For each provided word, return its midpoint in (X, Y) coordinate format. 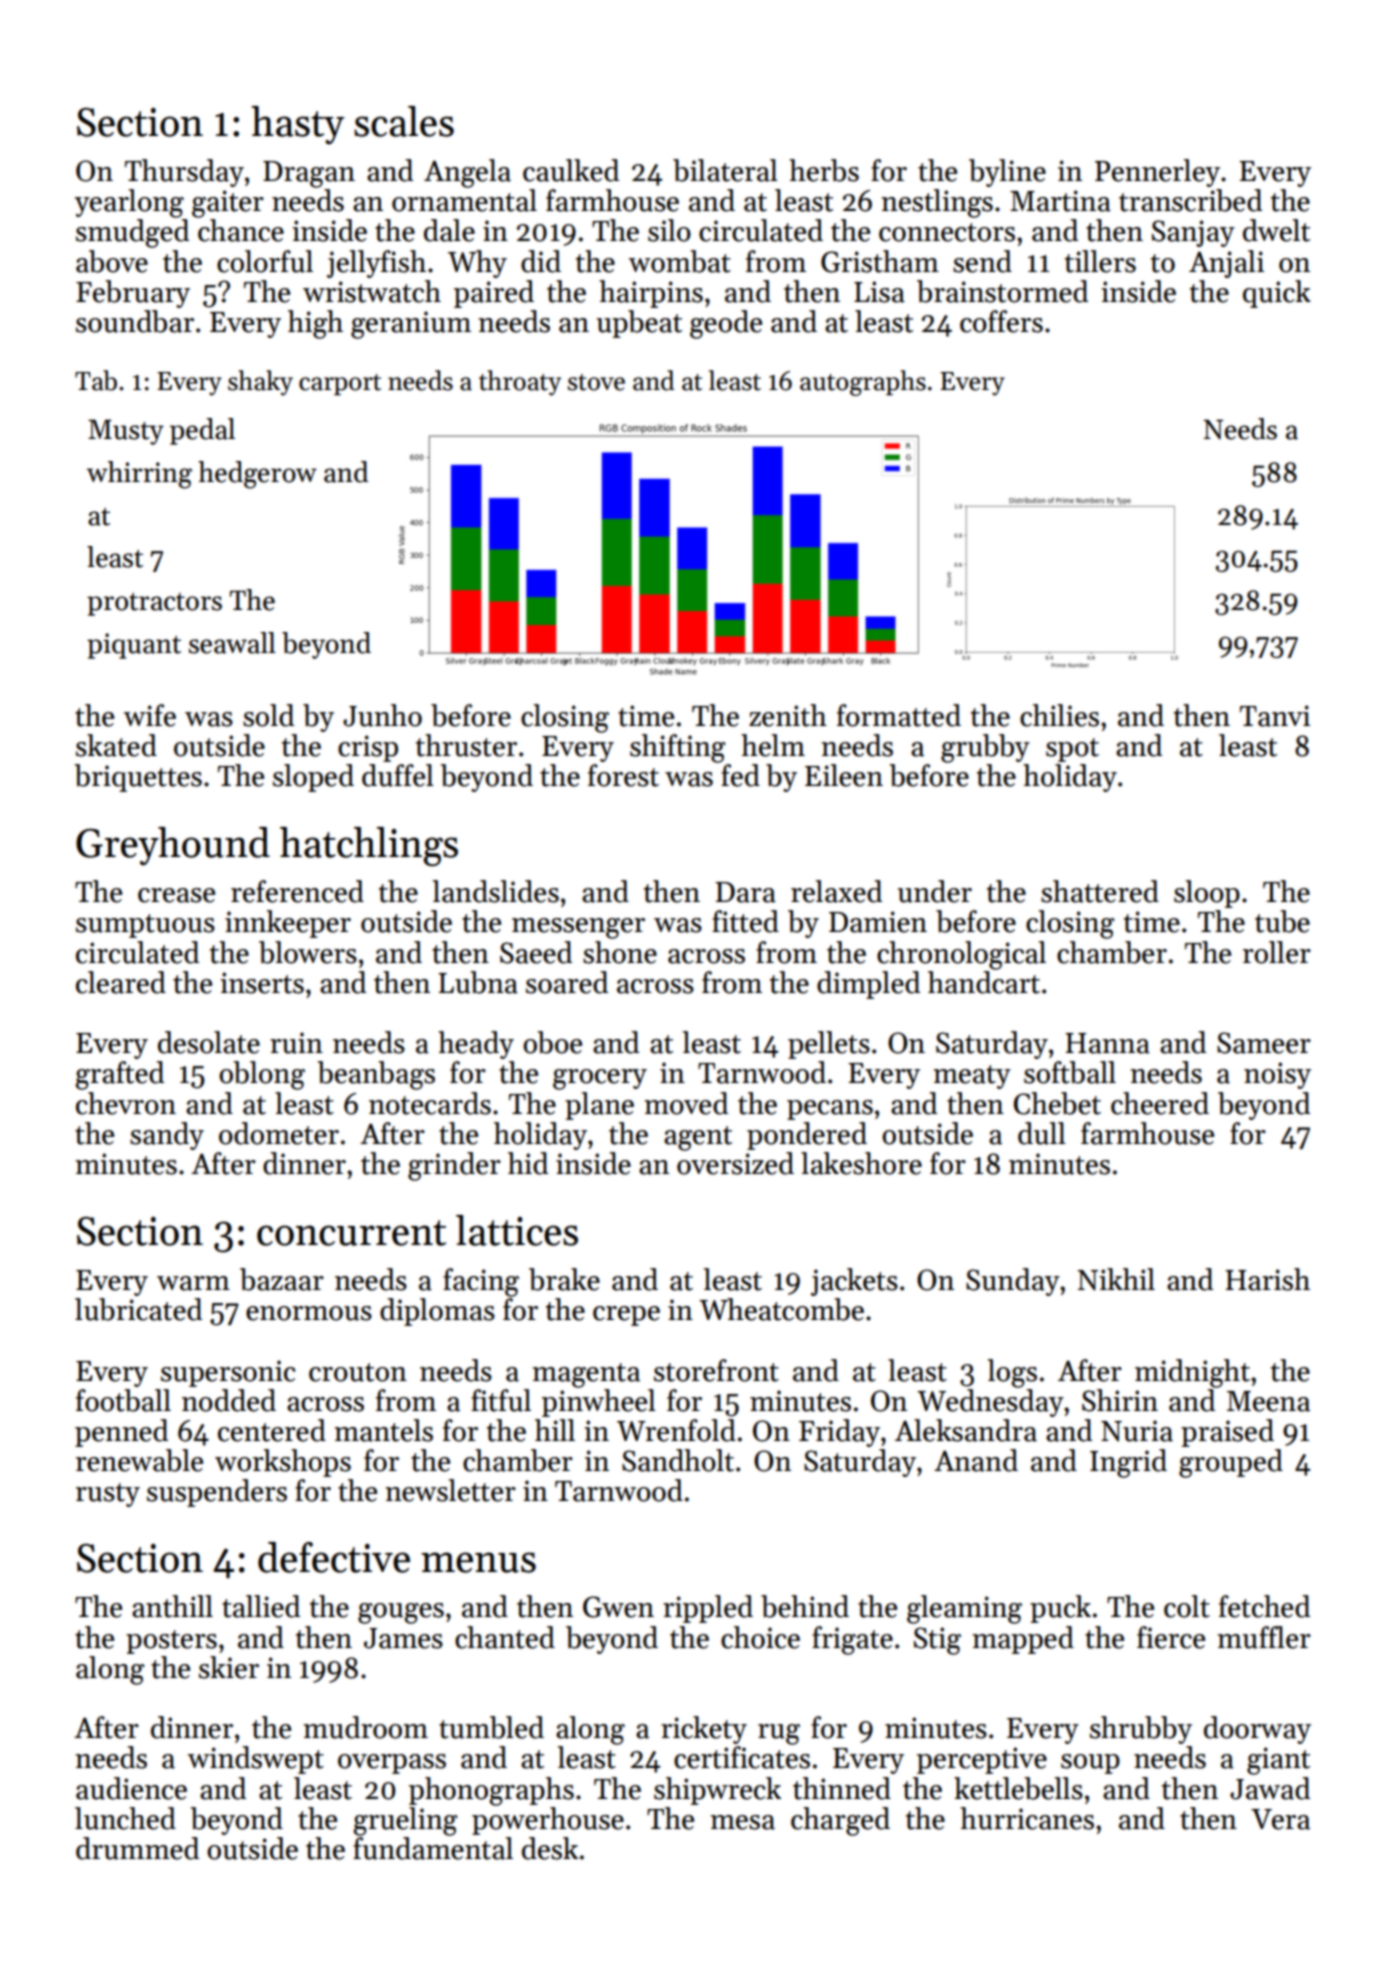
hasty (298, 125)
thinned (842, 1788)
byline (1007, 173)
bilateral (725, 170)
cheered (1160, 1103)
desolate (209, 1042)
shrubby (1141, 1730)
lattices (517, 1230)
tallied (261, 1606)
